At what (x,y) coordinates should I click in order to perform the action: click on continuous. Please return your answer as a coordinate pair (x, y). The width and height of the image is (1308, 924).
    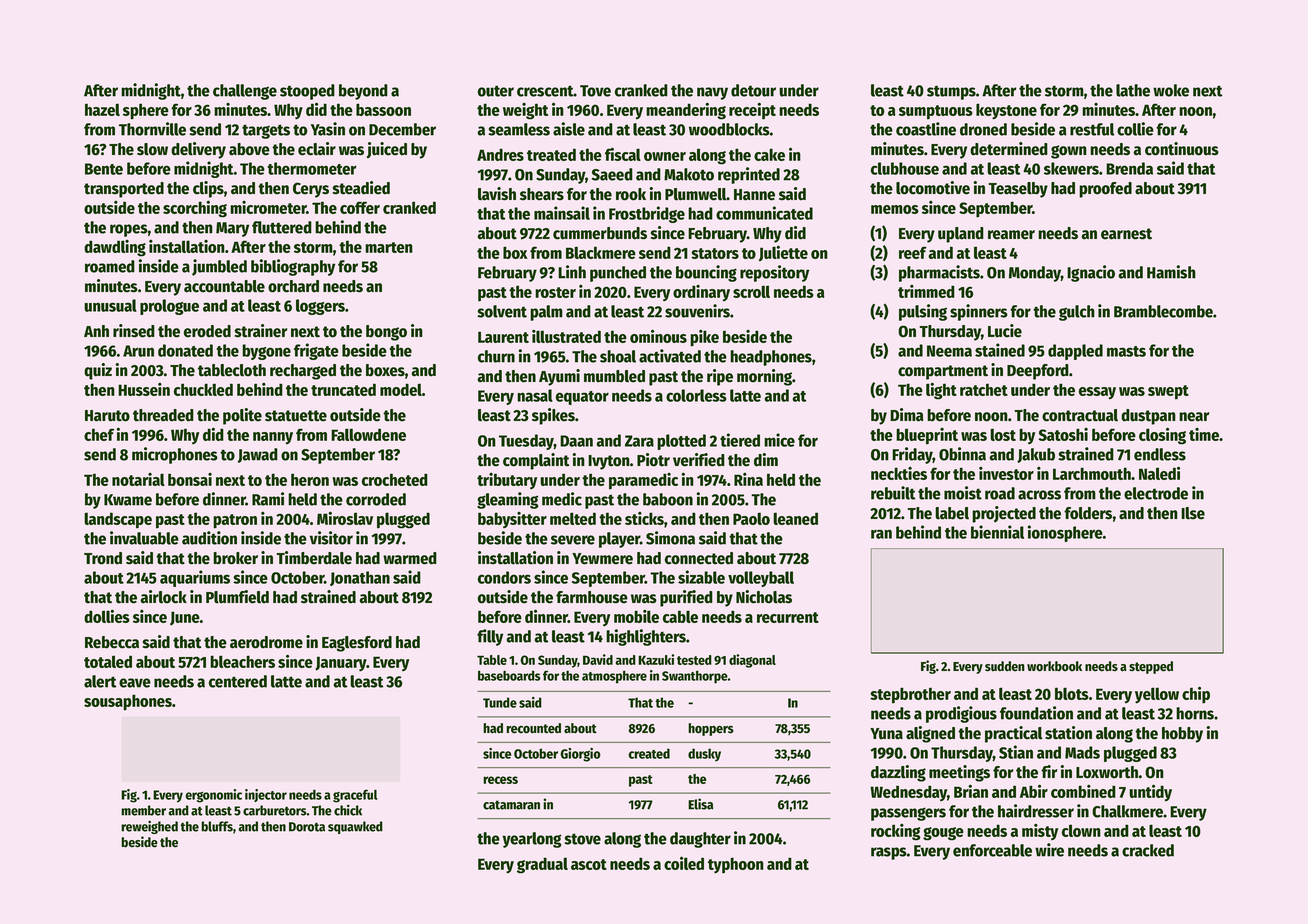
    Looking at the image, I should click on (1182, 149).
